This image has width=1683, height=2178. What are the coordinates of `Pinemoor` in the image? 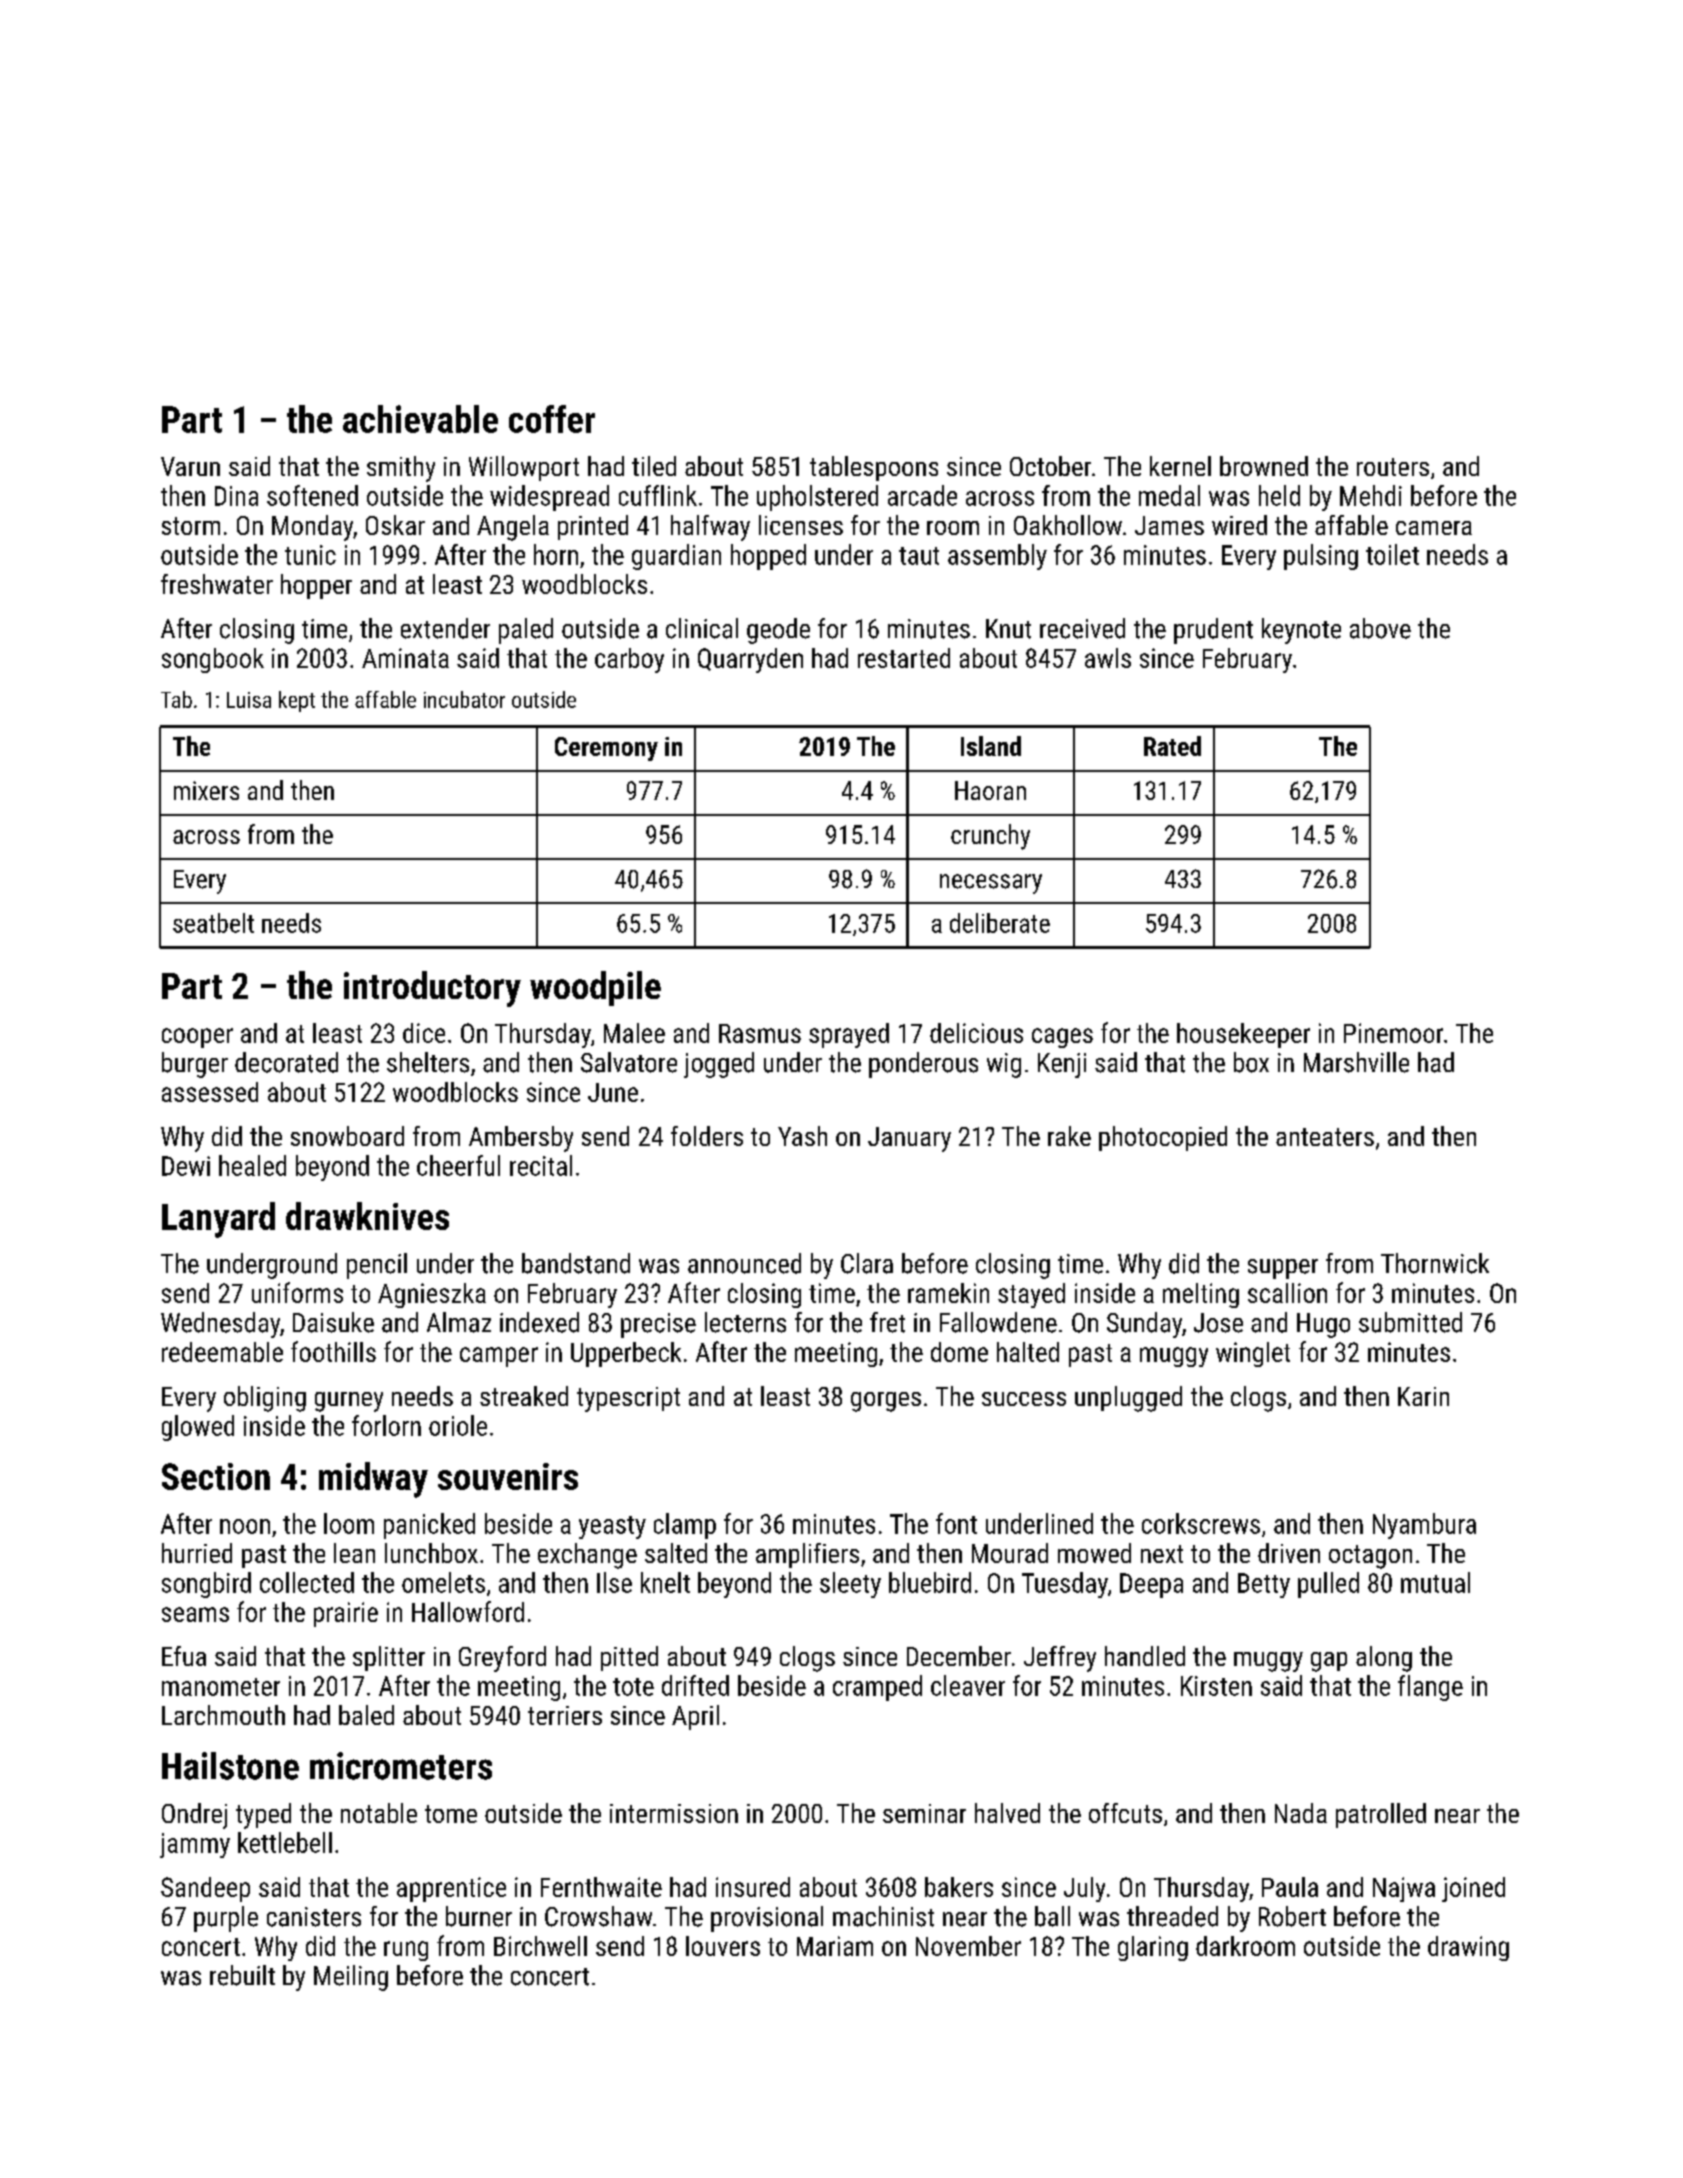 It's located at (1393, 1033).
